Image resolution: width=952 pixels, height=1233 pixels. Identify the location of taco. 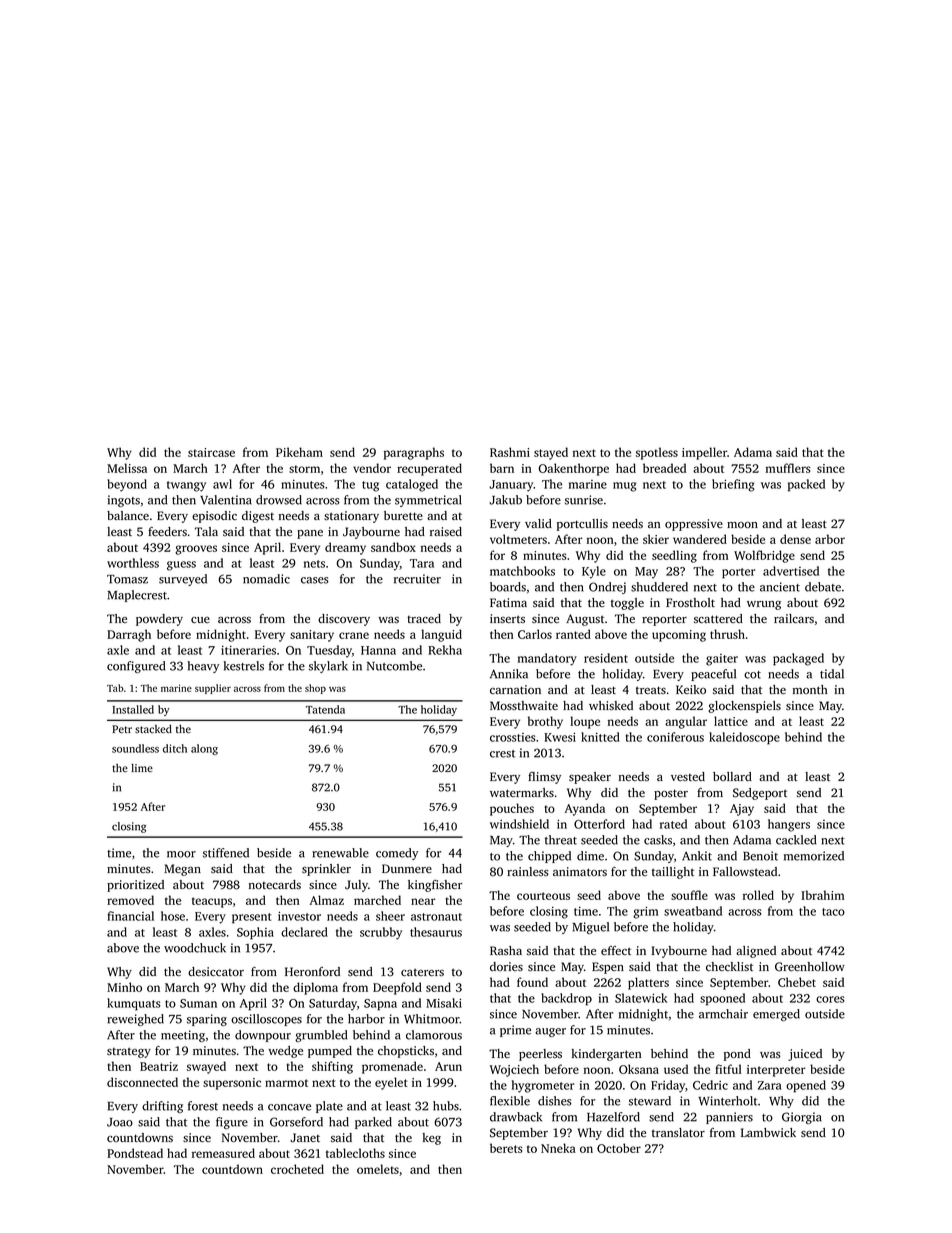
(833, 912).
